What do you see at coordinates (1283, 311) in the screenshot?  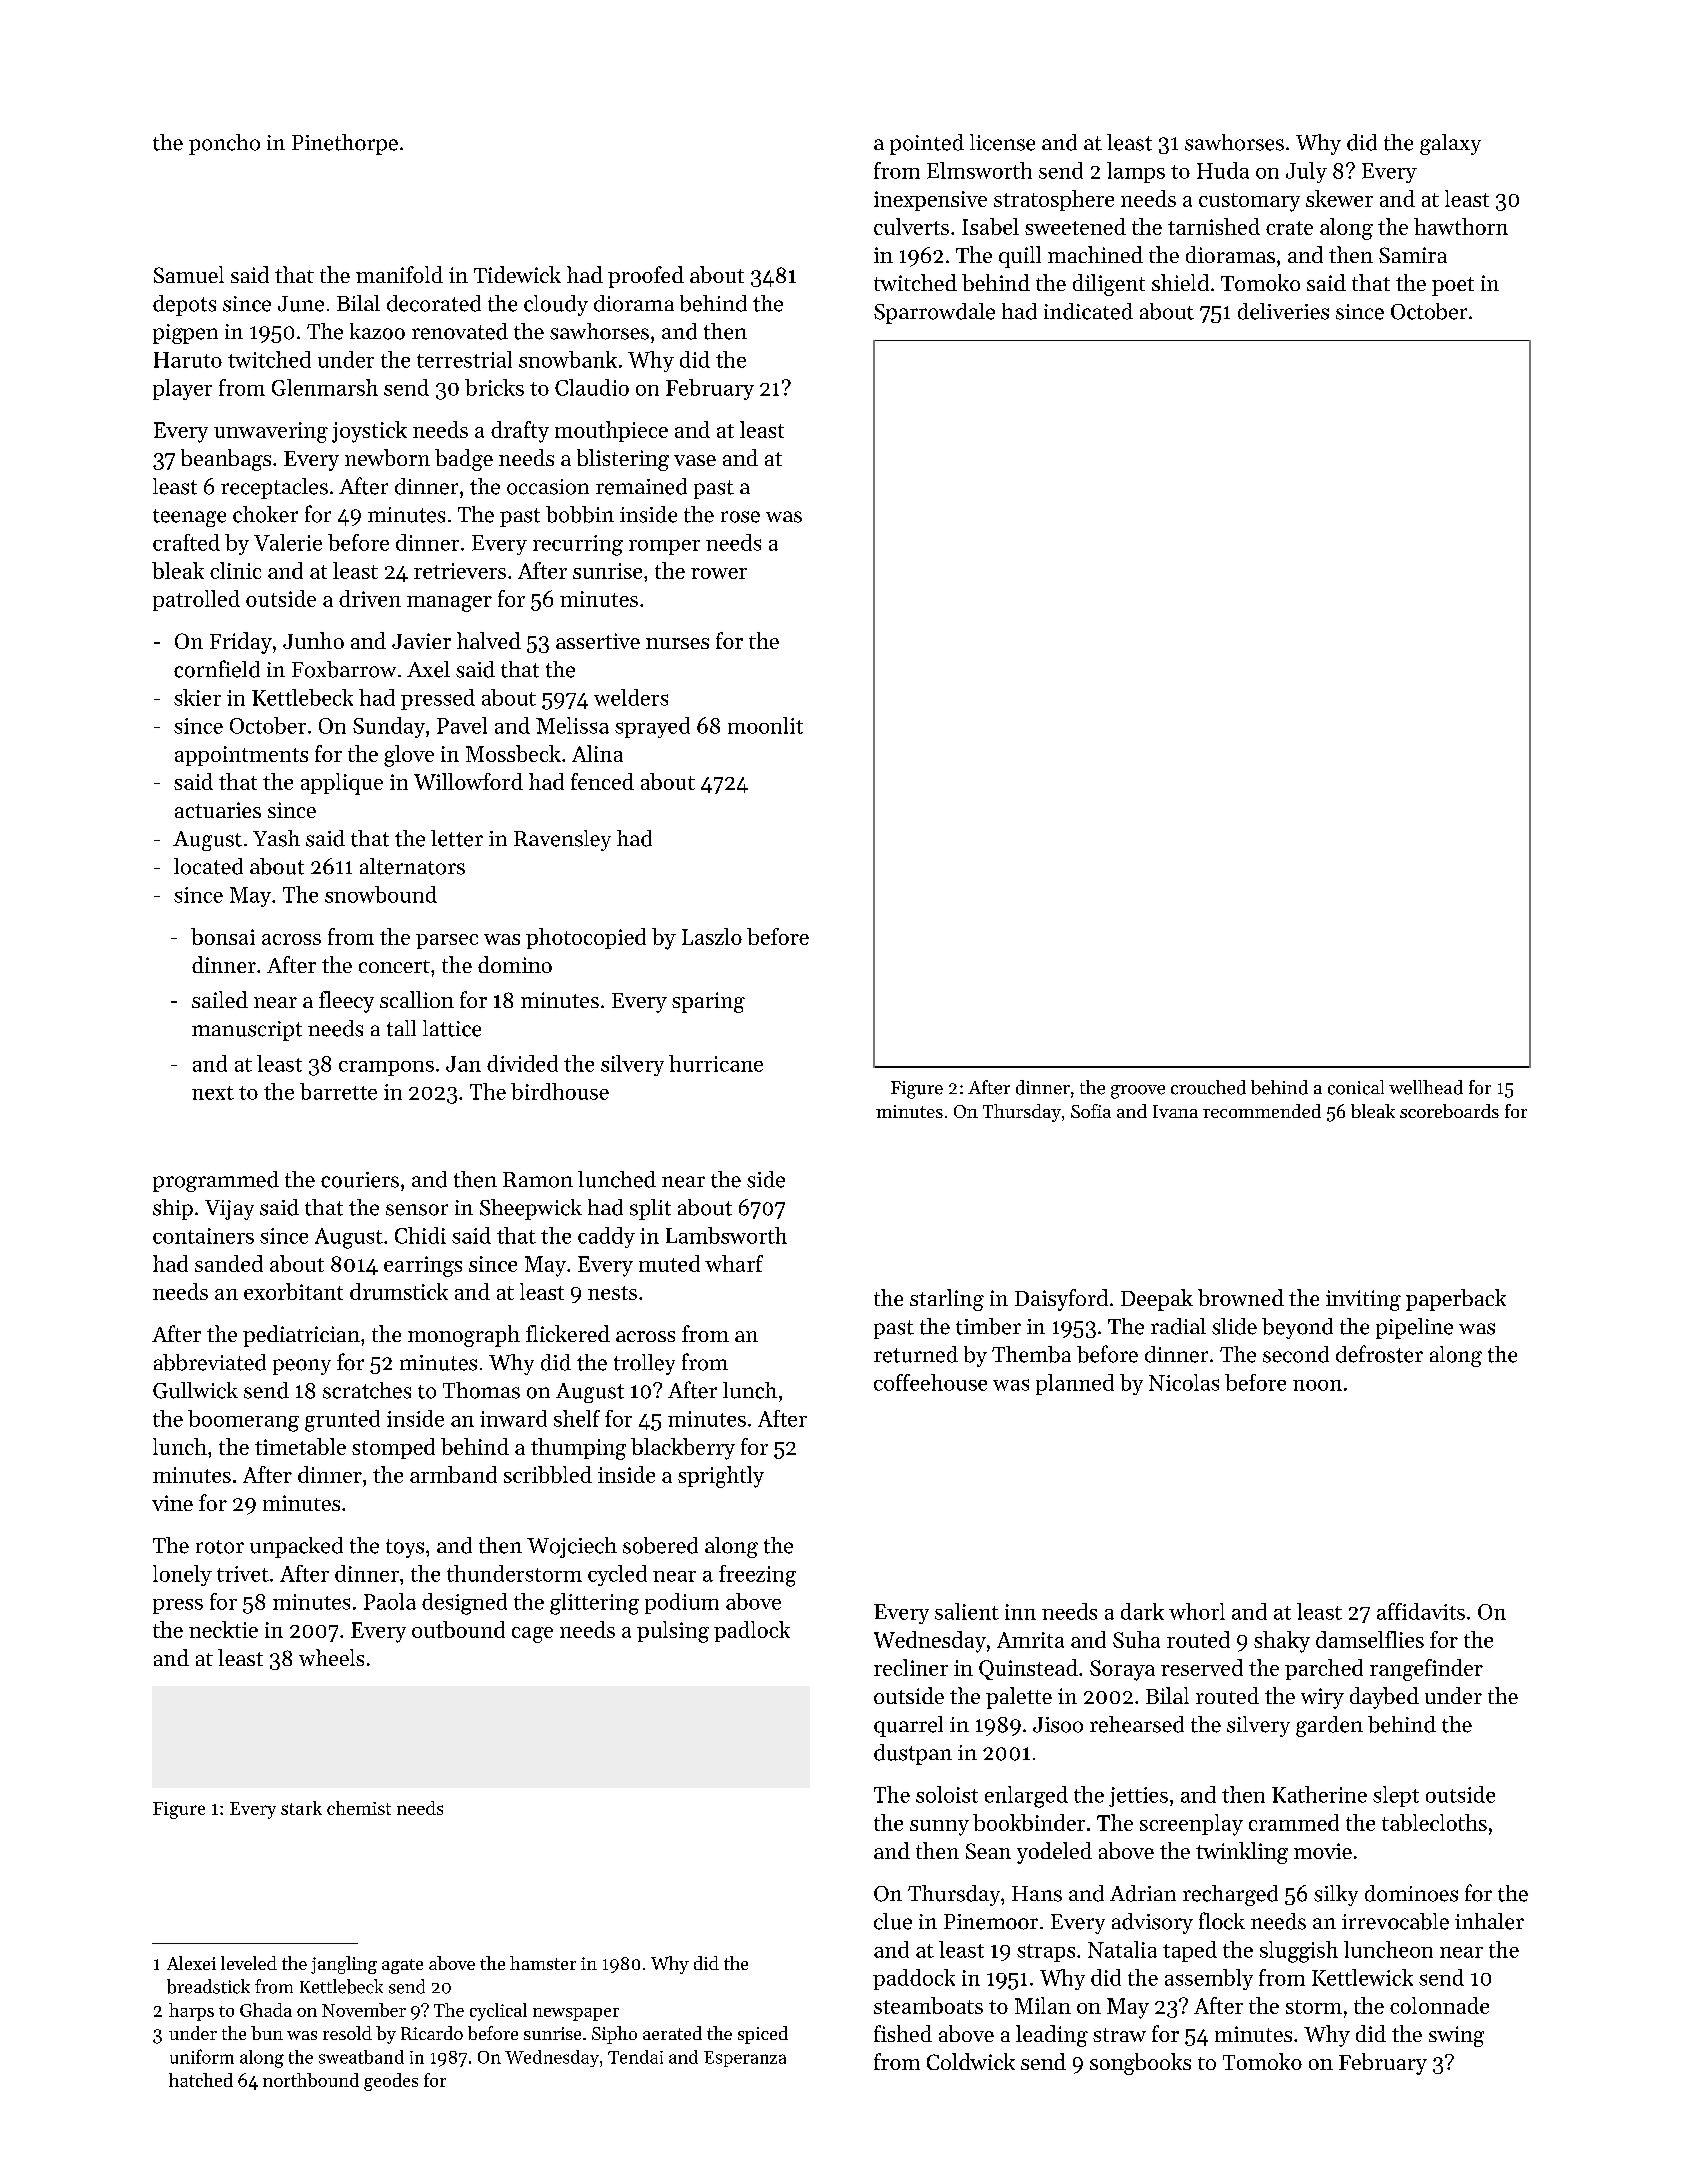 I see `deliveries` at bounding box center [1283, 311].
